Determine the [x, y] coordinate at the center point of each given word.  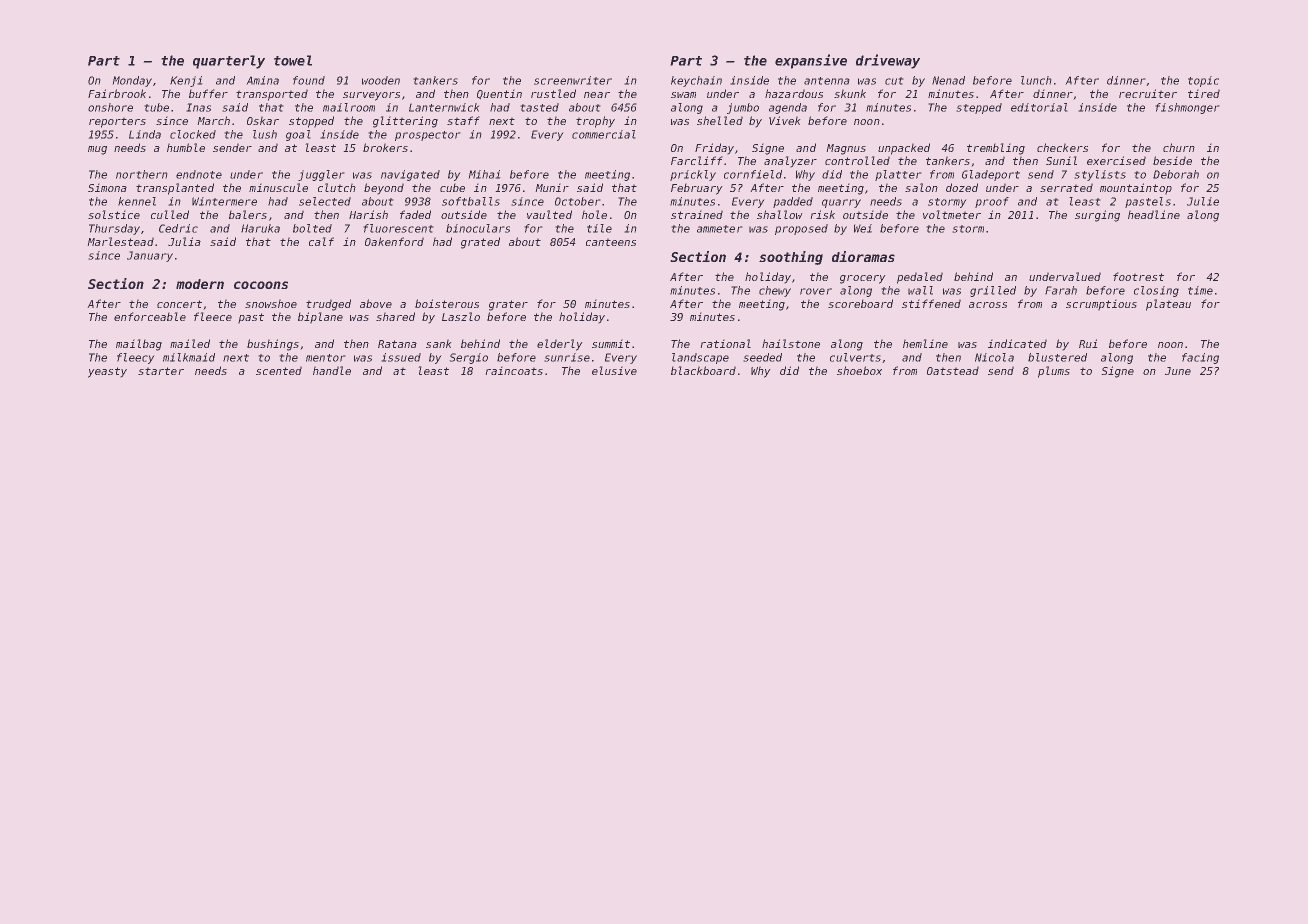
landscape [700, 358]
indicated [1017, 343]
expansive [811, 61]
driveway [888, 61]
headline [1154, 214]
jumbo [743, 108]
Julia [184, 241]
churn [1179, 147]
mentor [325, 358]
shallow [779, 214]
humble [186, 147]
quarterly [229, 62]
